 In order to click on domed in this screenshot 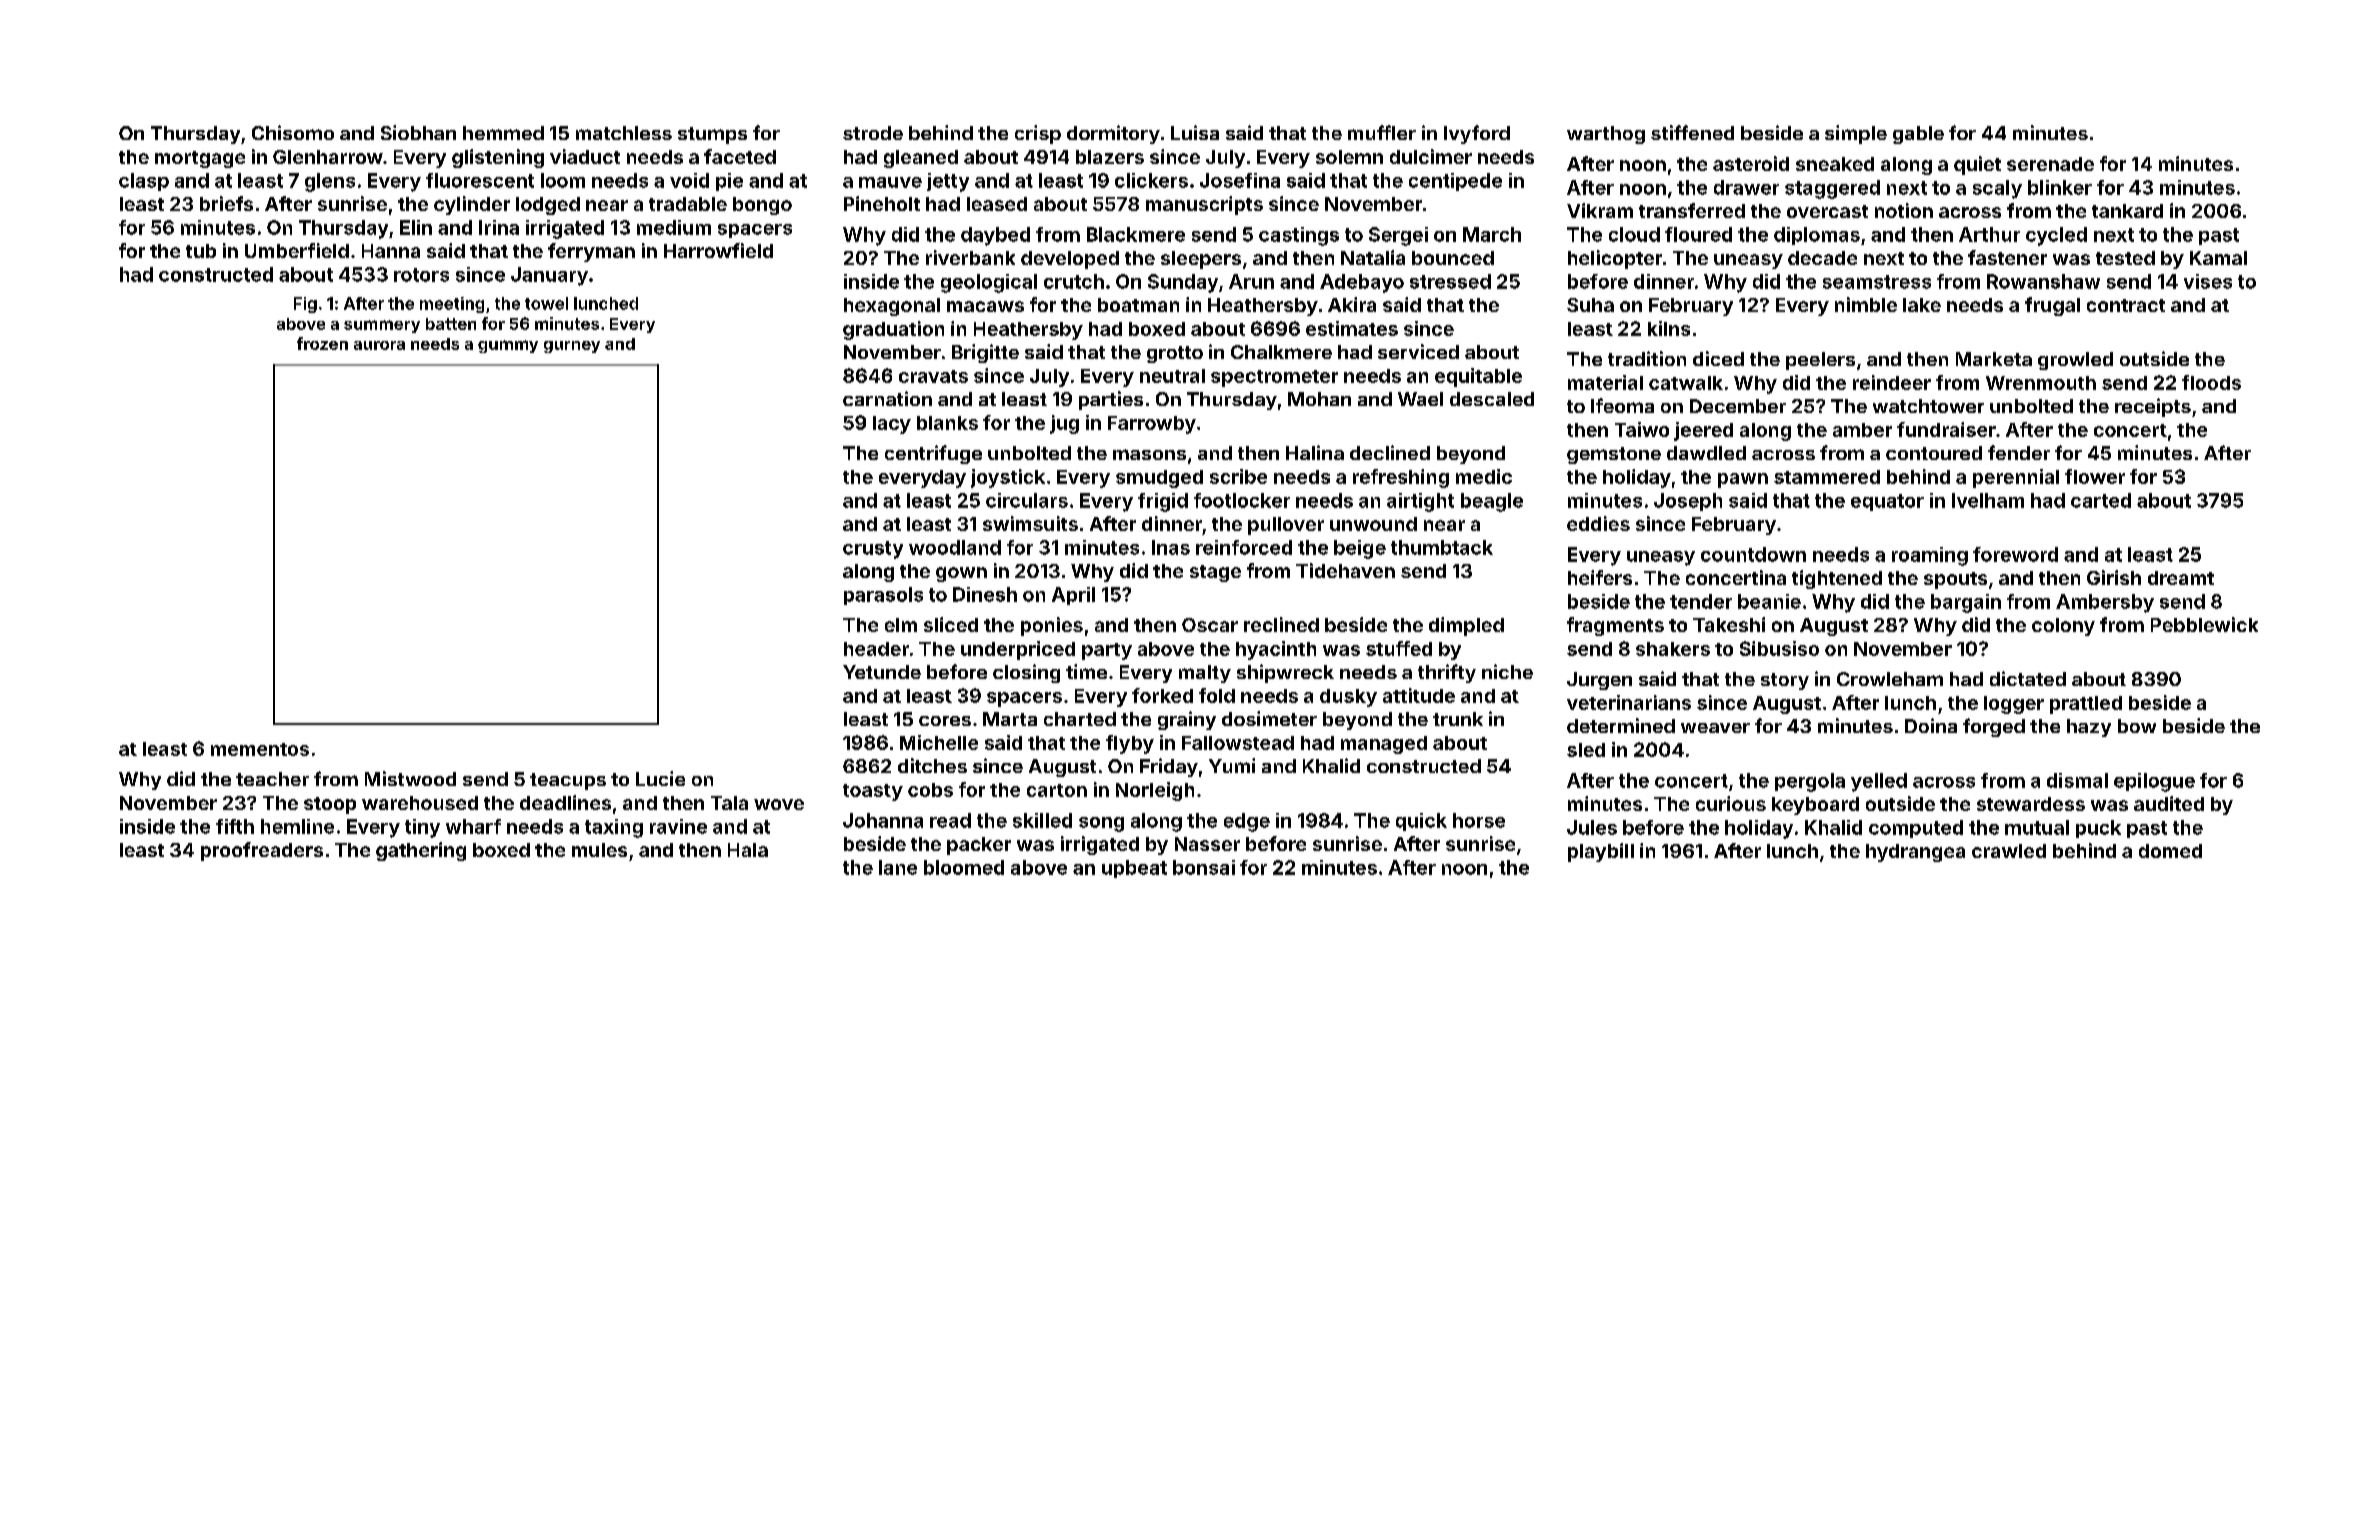, I will do `click(2170, 851)`.
